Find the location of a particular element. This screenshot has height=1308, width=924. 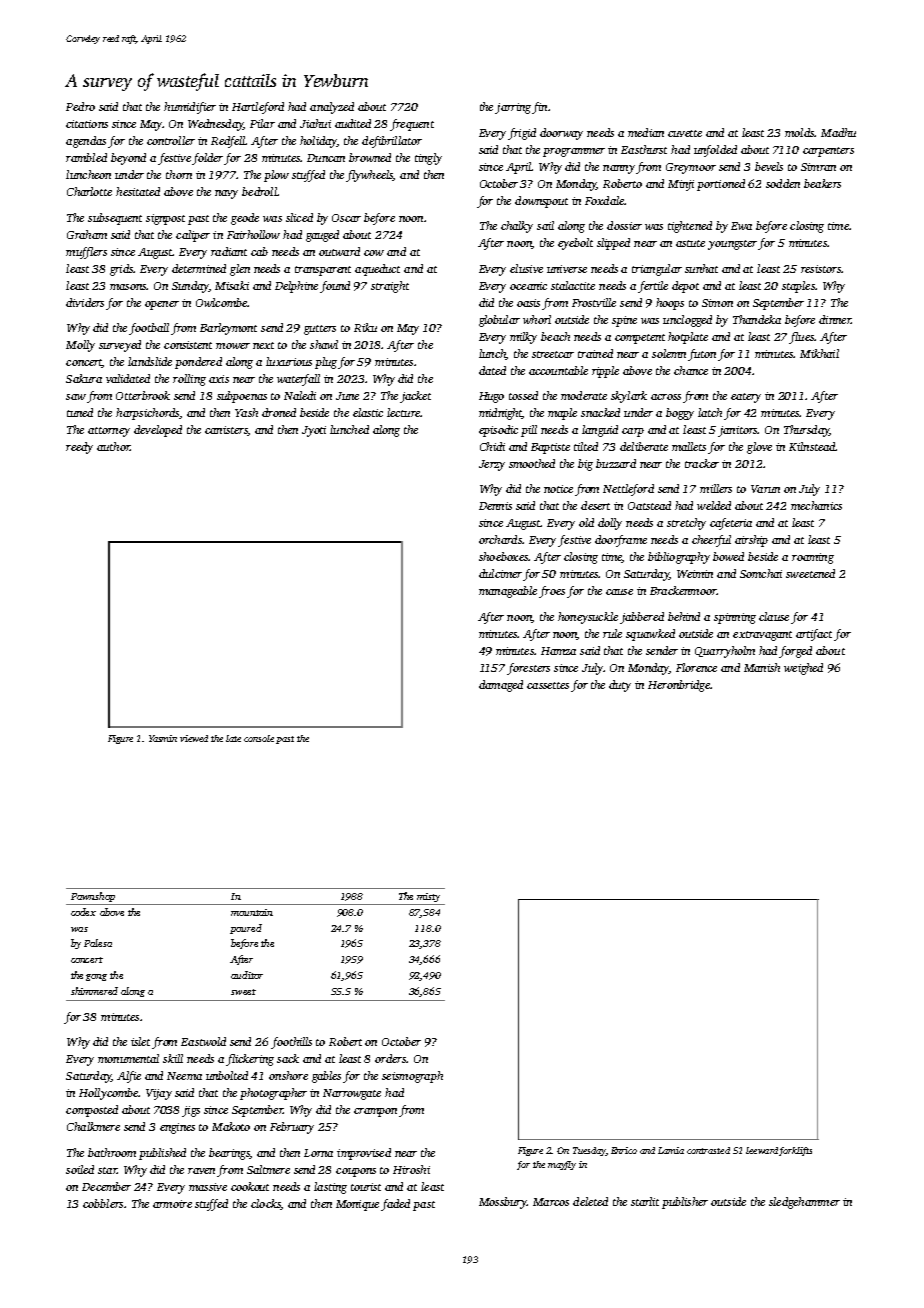

Yasmin is located at coordinates (163, 738).
